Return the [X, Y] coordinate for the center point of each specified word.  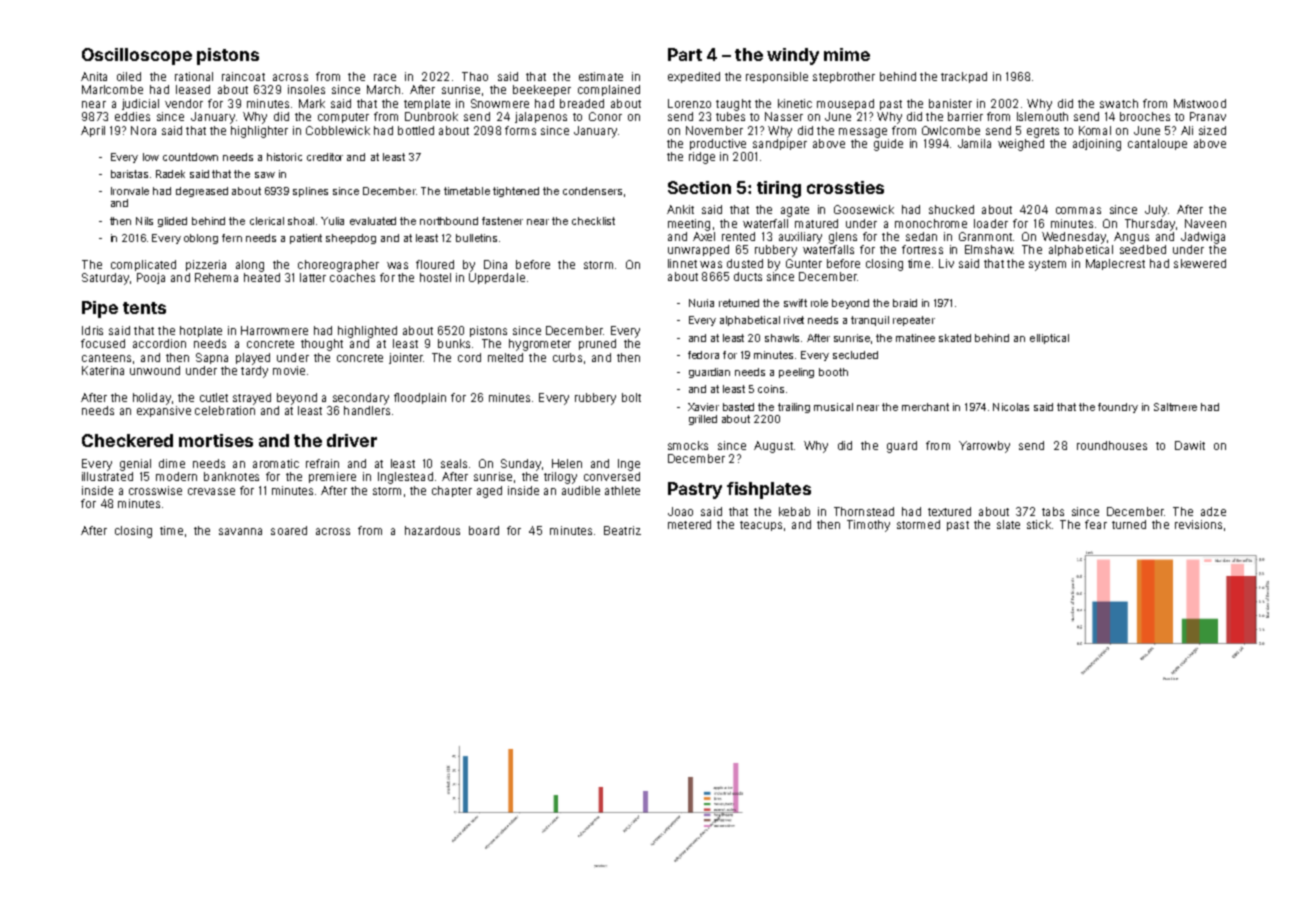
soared [289, 530]
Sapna [212, 358]
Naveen [1205, 223]
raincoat [243, 76]
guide [888, 145]
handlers [367, 410]
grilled [703, 420]
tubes [730, 116]
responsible [777, 77]
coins [771, 389]
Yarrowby [984, 447]
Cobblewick [338, 130]
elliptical [1049, 339]
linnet [682, 263]
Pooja [151, 278]
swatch [1119, 103]
